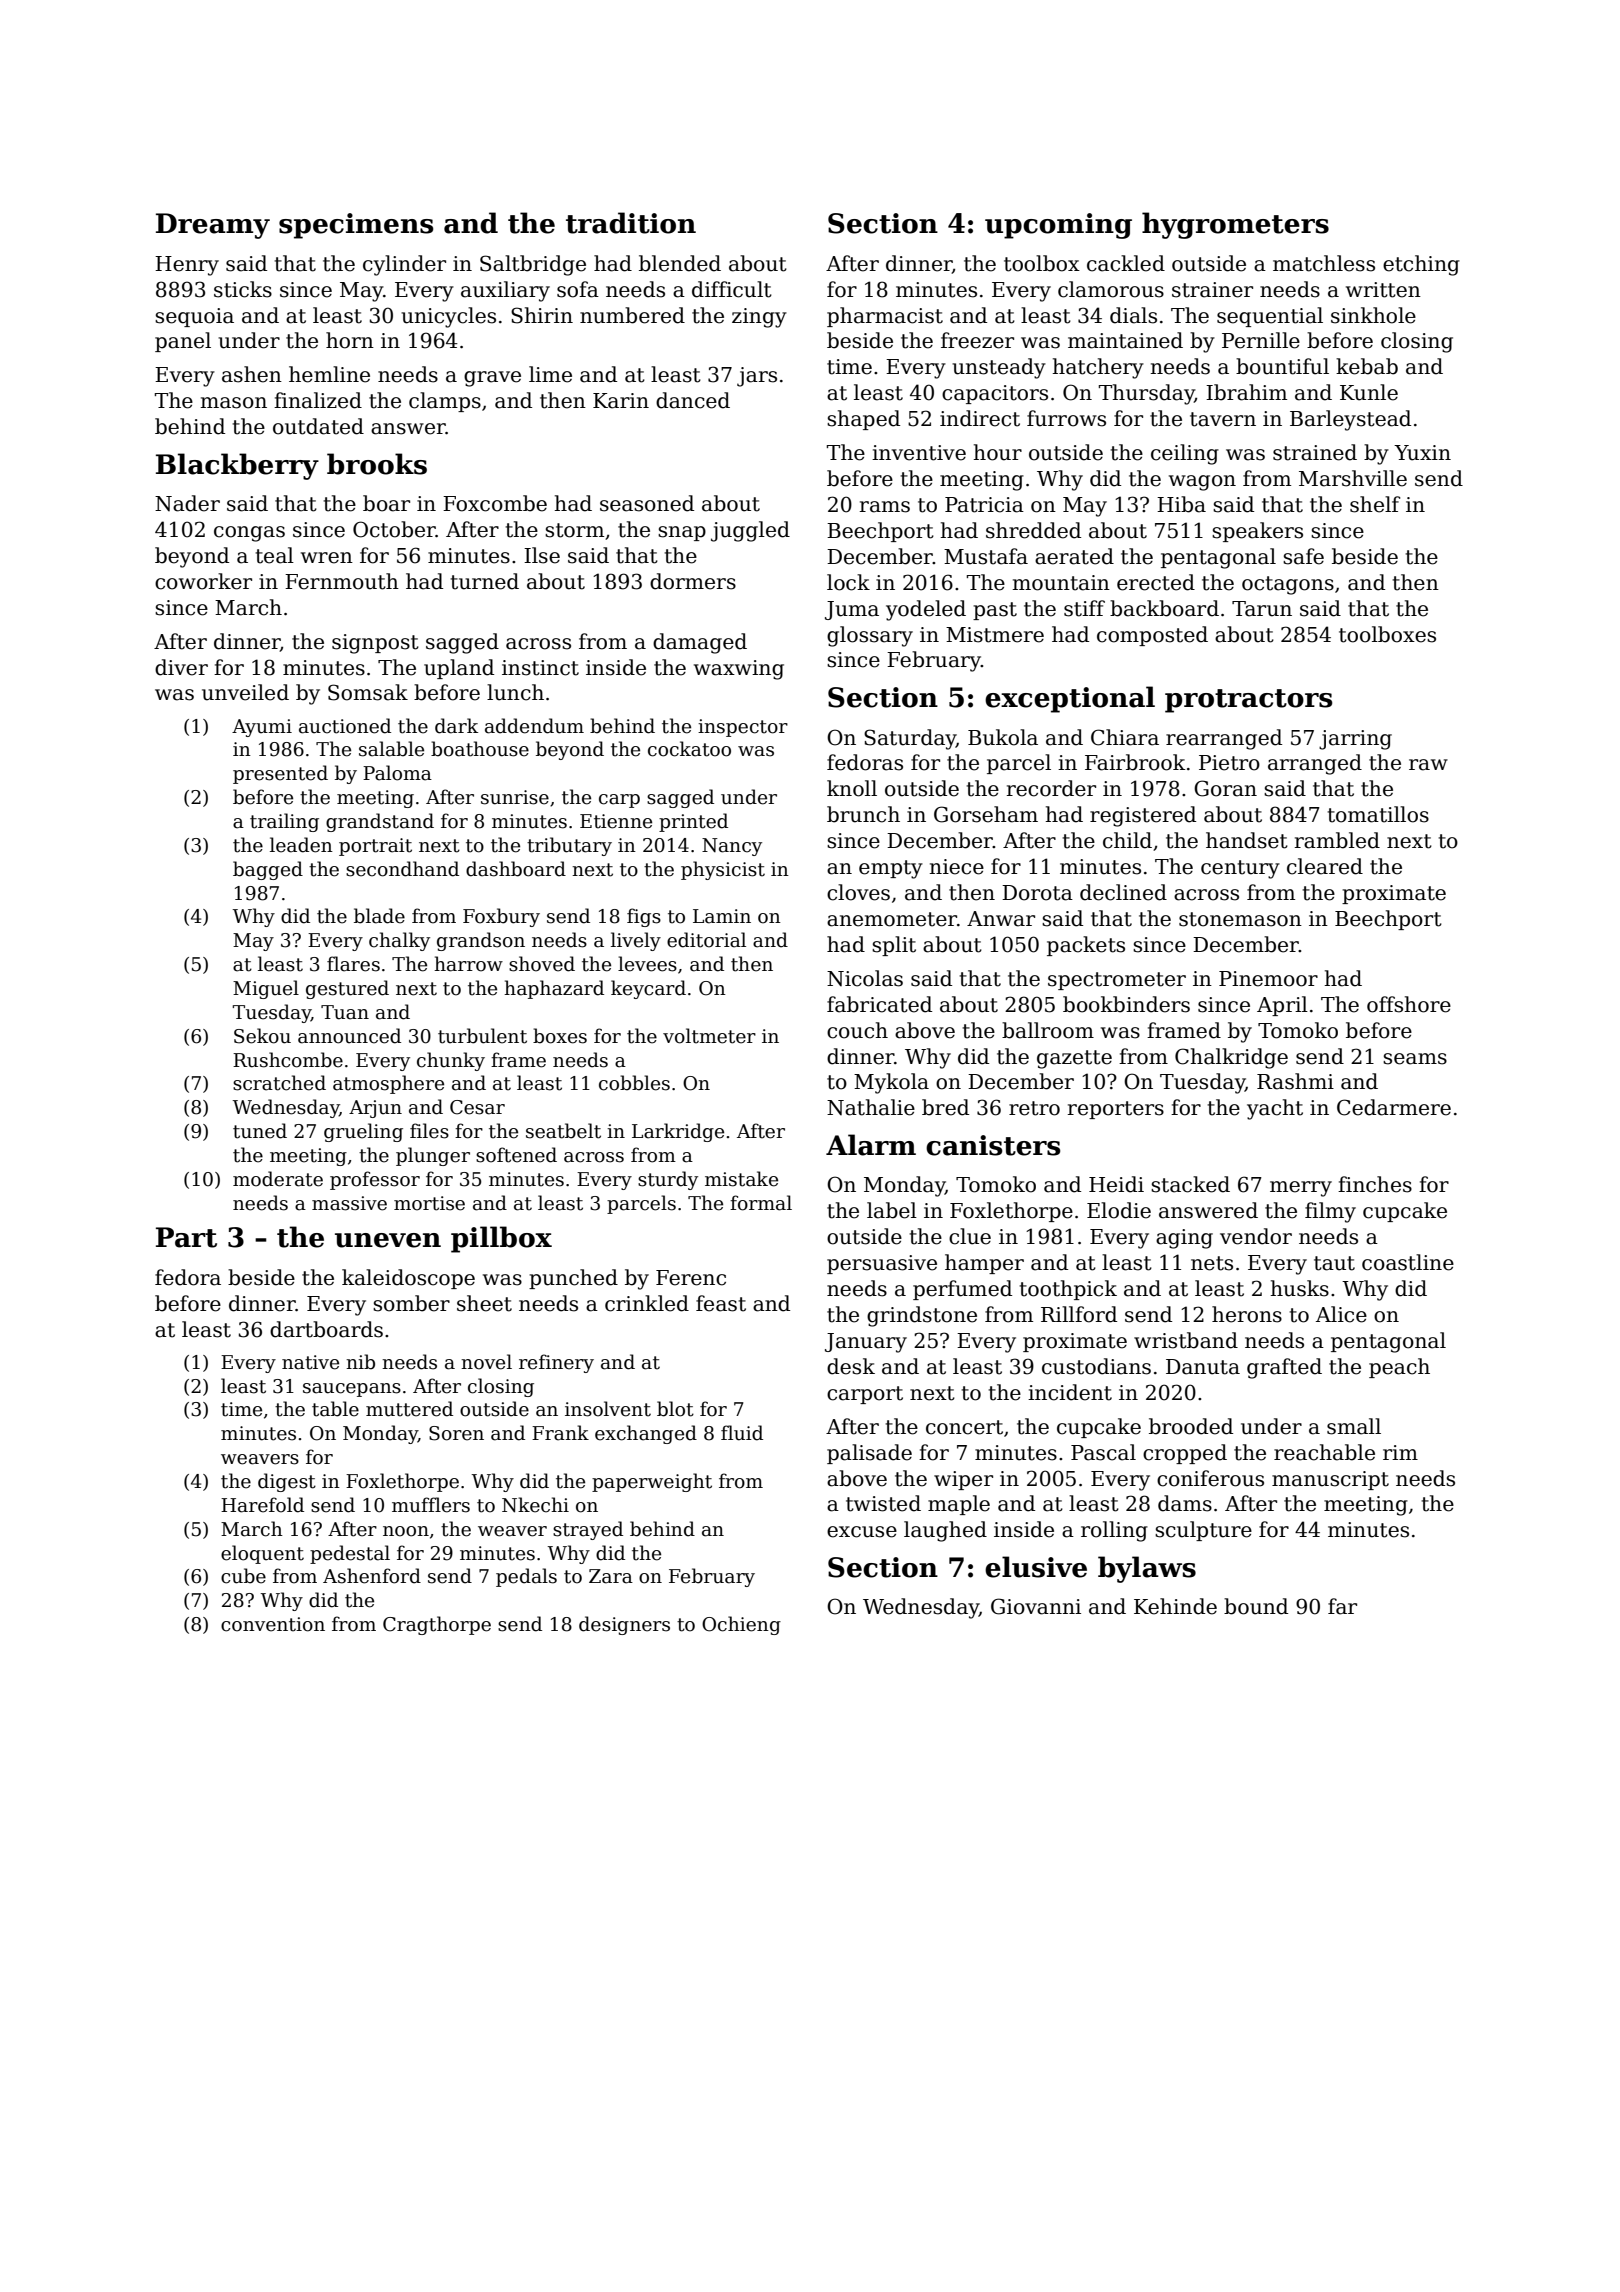 The width and height of the screenshot is (1620, 2292). What do you see at coordinates (1116, 1110) in the screenshot?
I see `reporters` at bounding box center [1116, 1110].
